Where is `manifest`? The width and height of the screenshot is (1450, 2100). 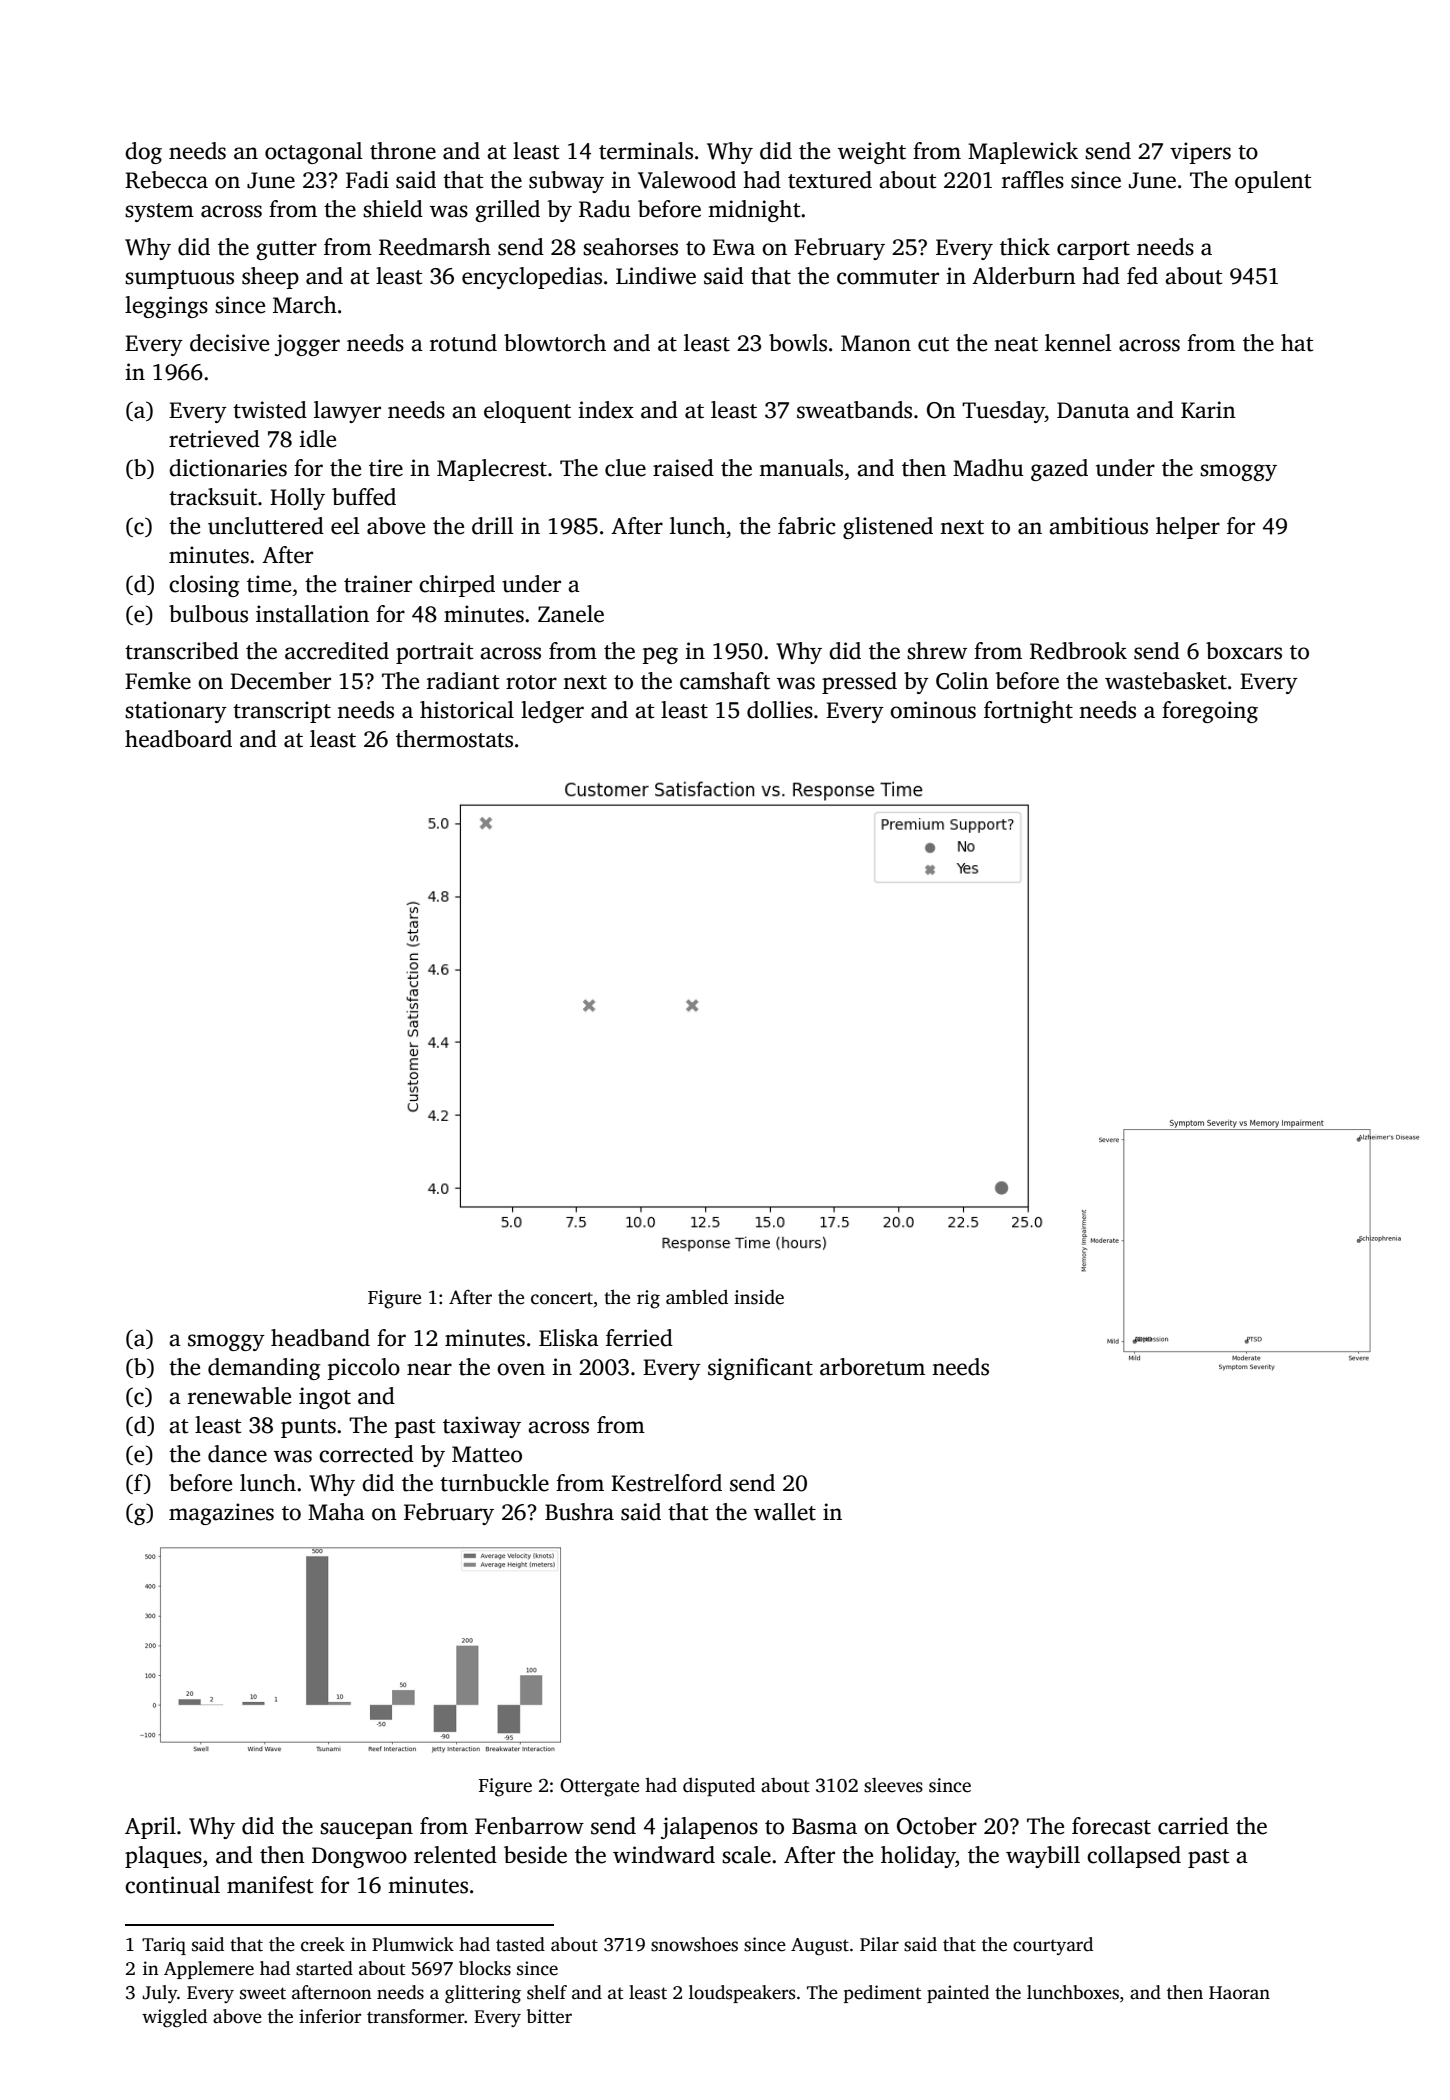
manifest is located at coordinates (270, 1885).
